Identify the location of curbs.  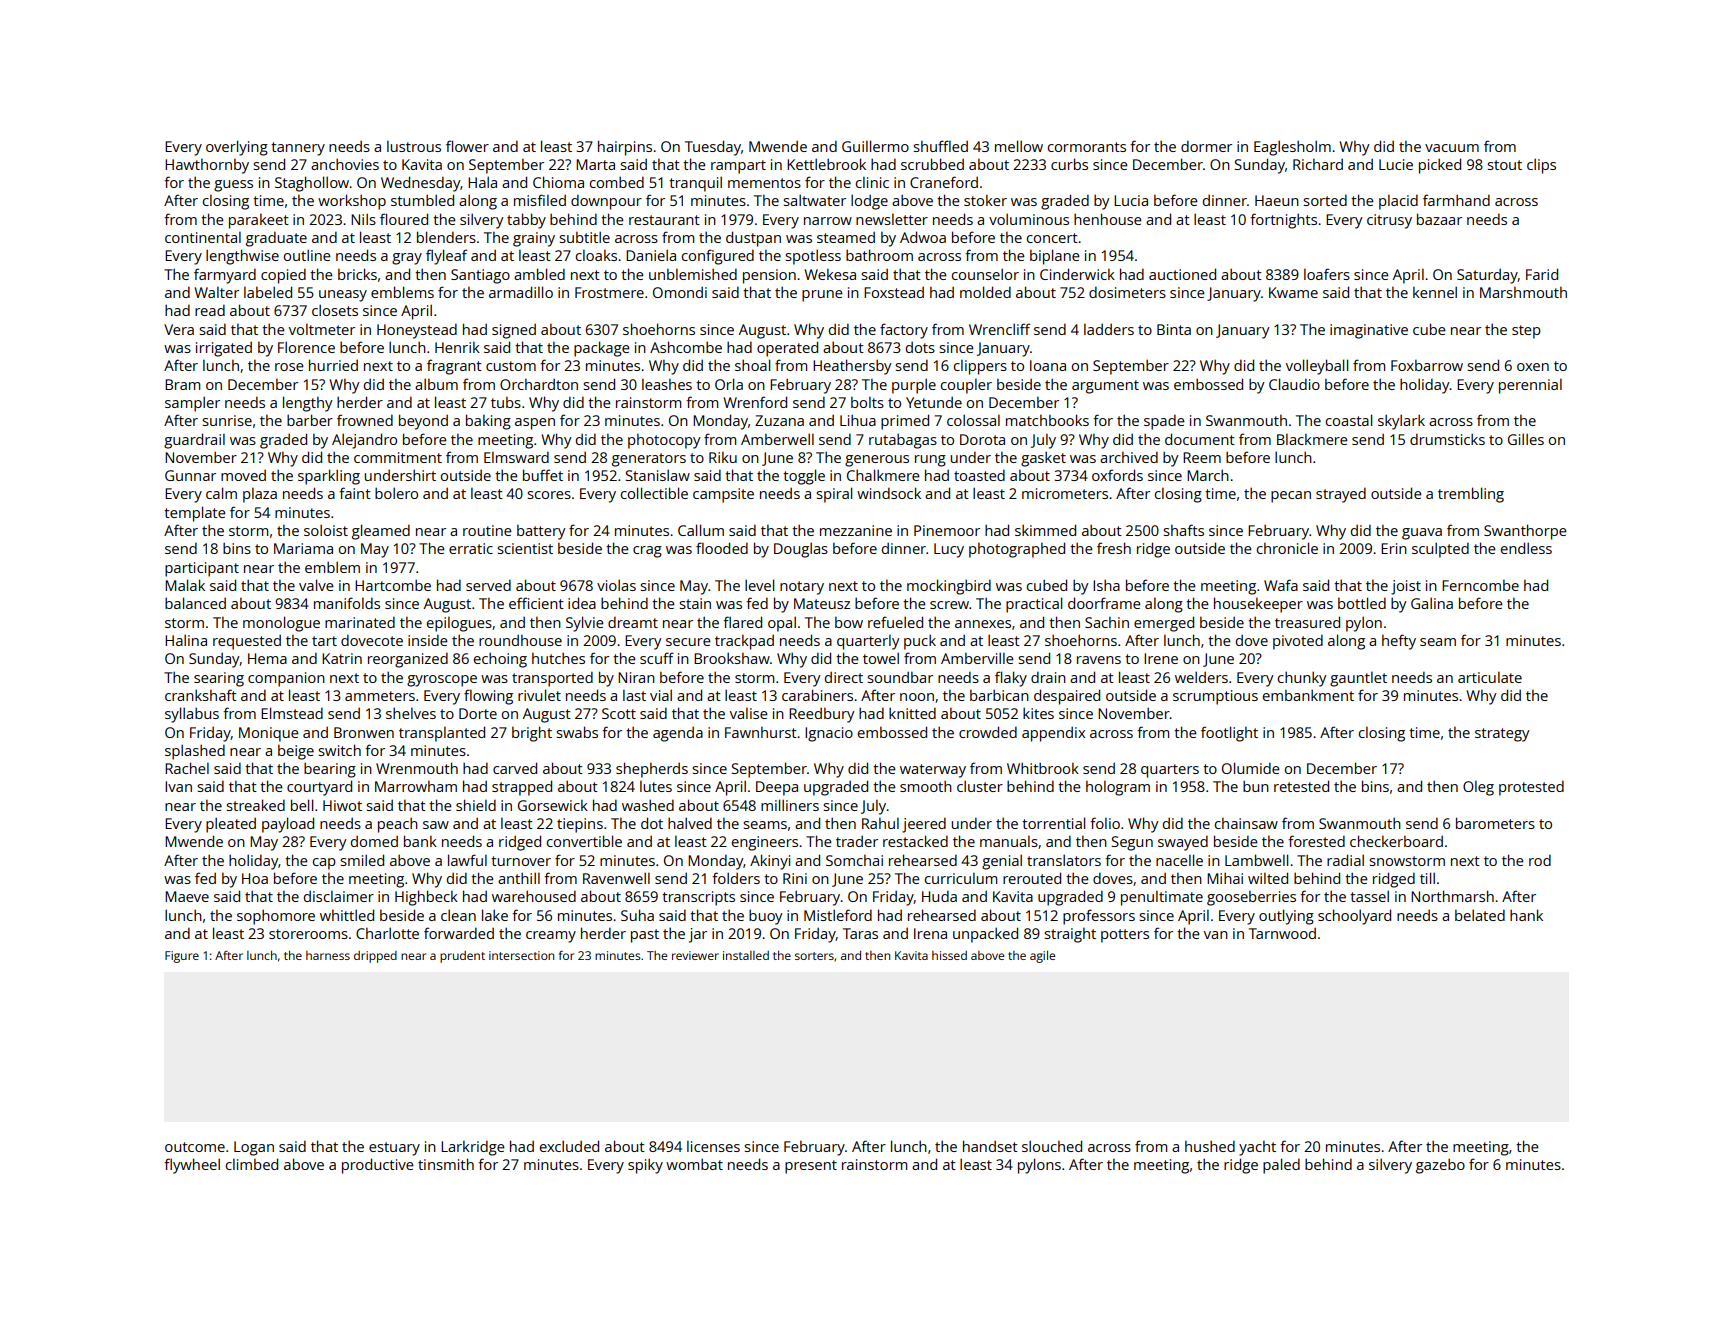
(1069, 164).
